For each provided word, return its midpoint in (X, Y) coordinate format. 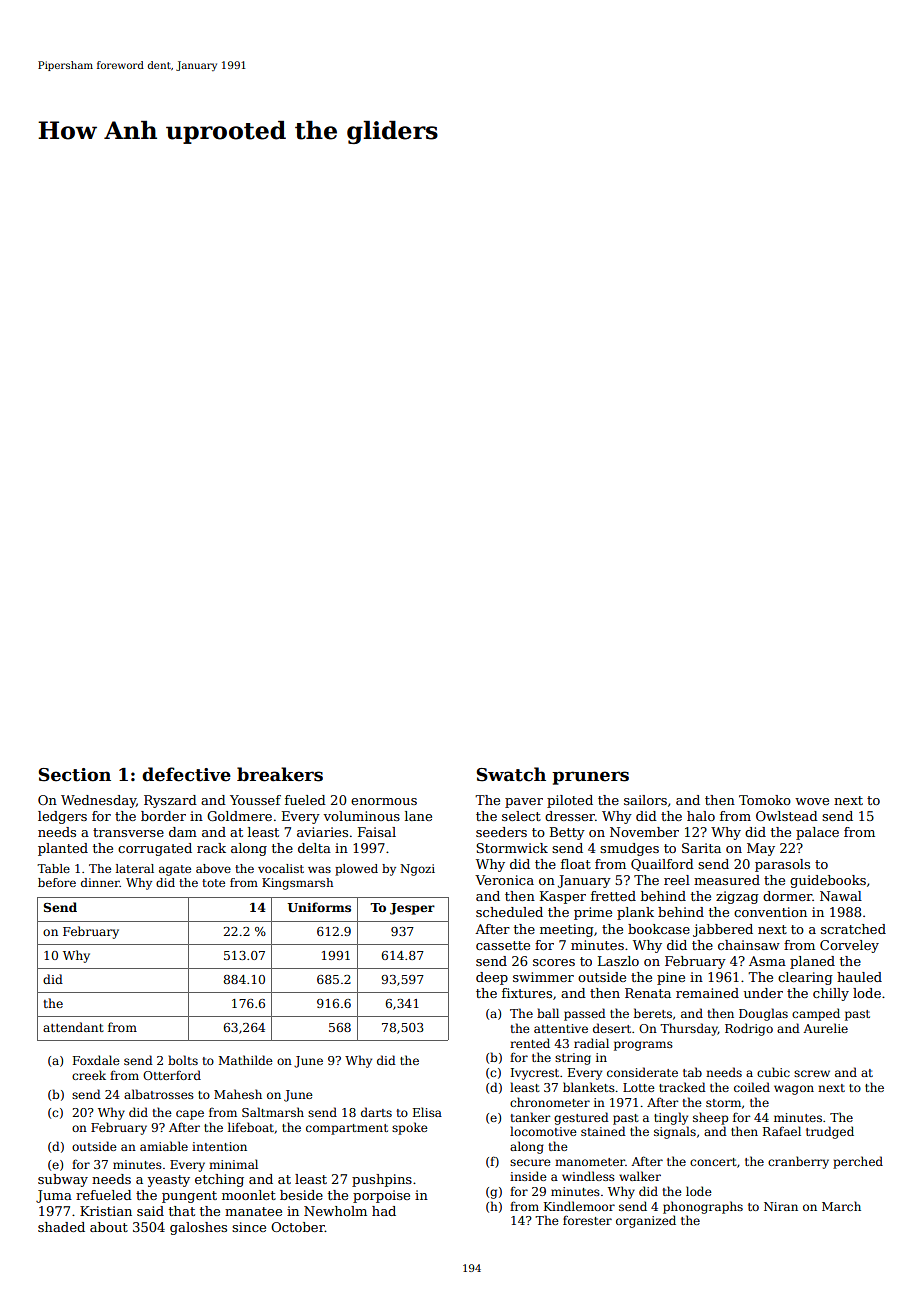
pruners (590, 778)
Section (75, 775)
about (109, 1227)
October (298, 1227)
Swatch (511, 774)
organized (646, 1221)
